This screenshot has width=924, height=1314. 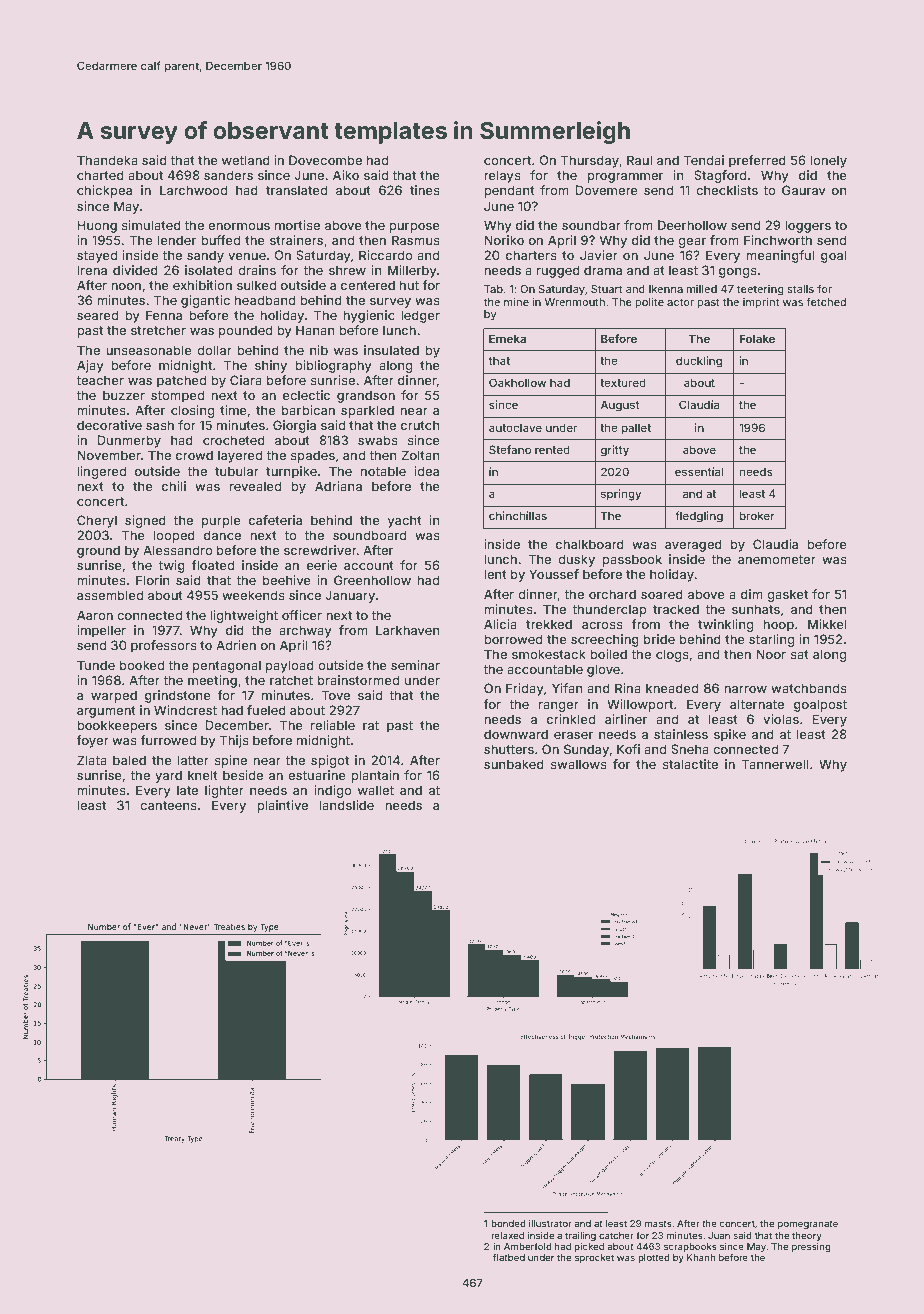 What do you see at coordinates (811, 1247) in the screenshot?
I see `pressing` at bounding box center [811, 1247].
